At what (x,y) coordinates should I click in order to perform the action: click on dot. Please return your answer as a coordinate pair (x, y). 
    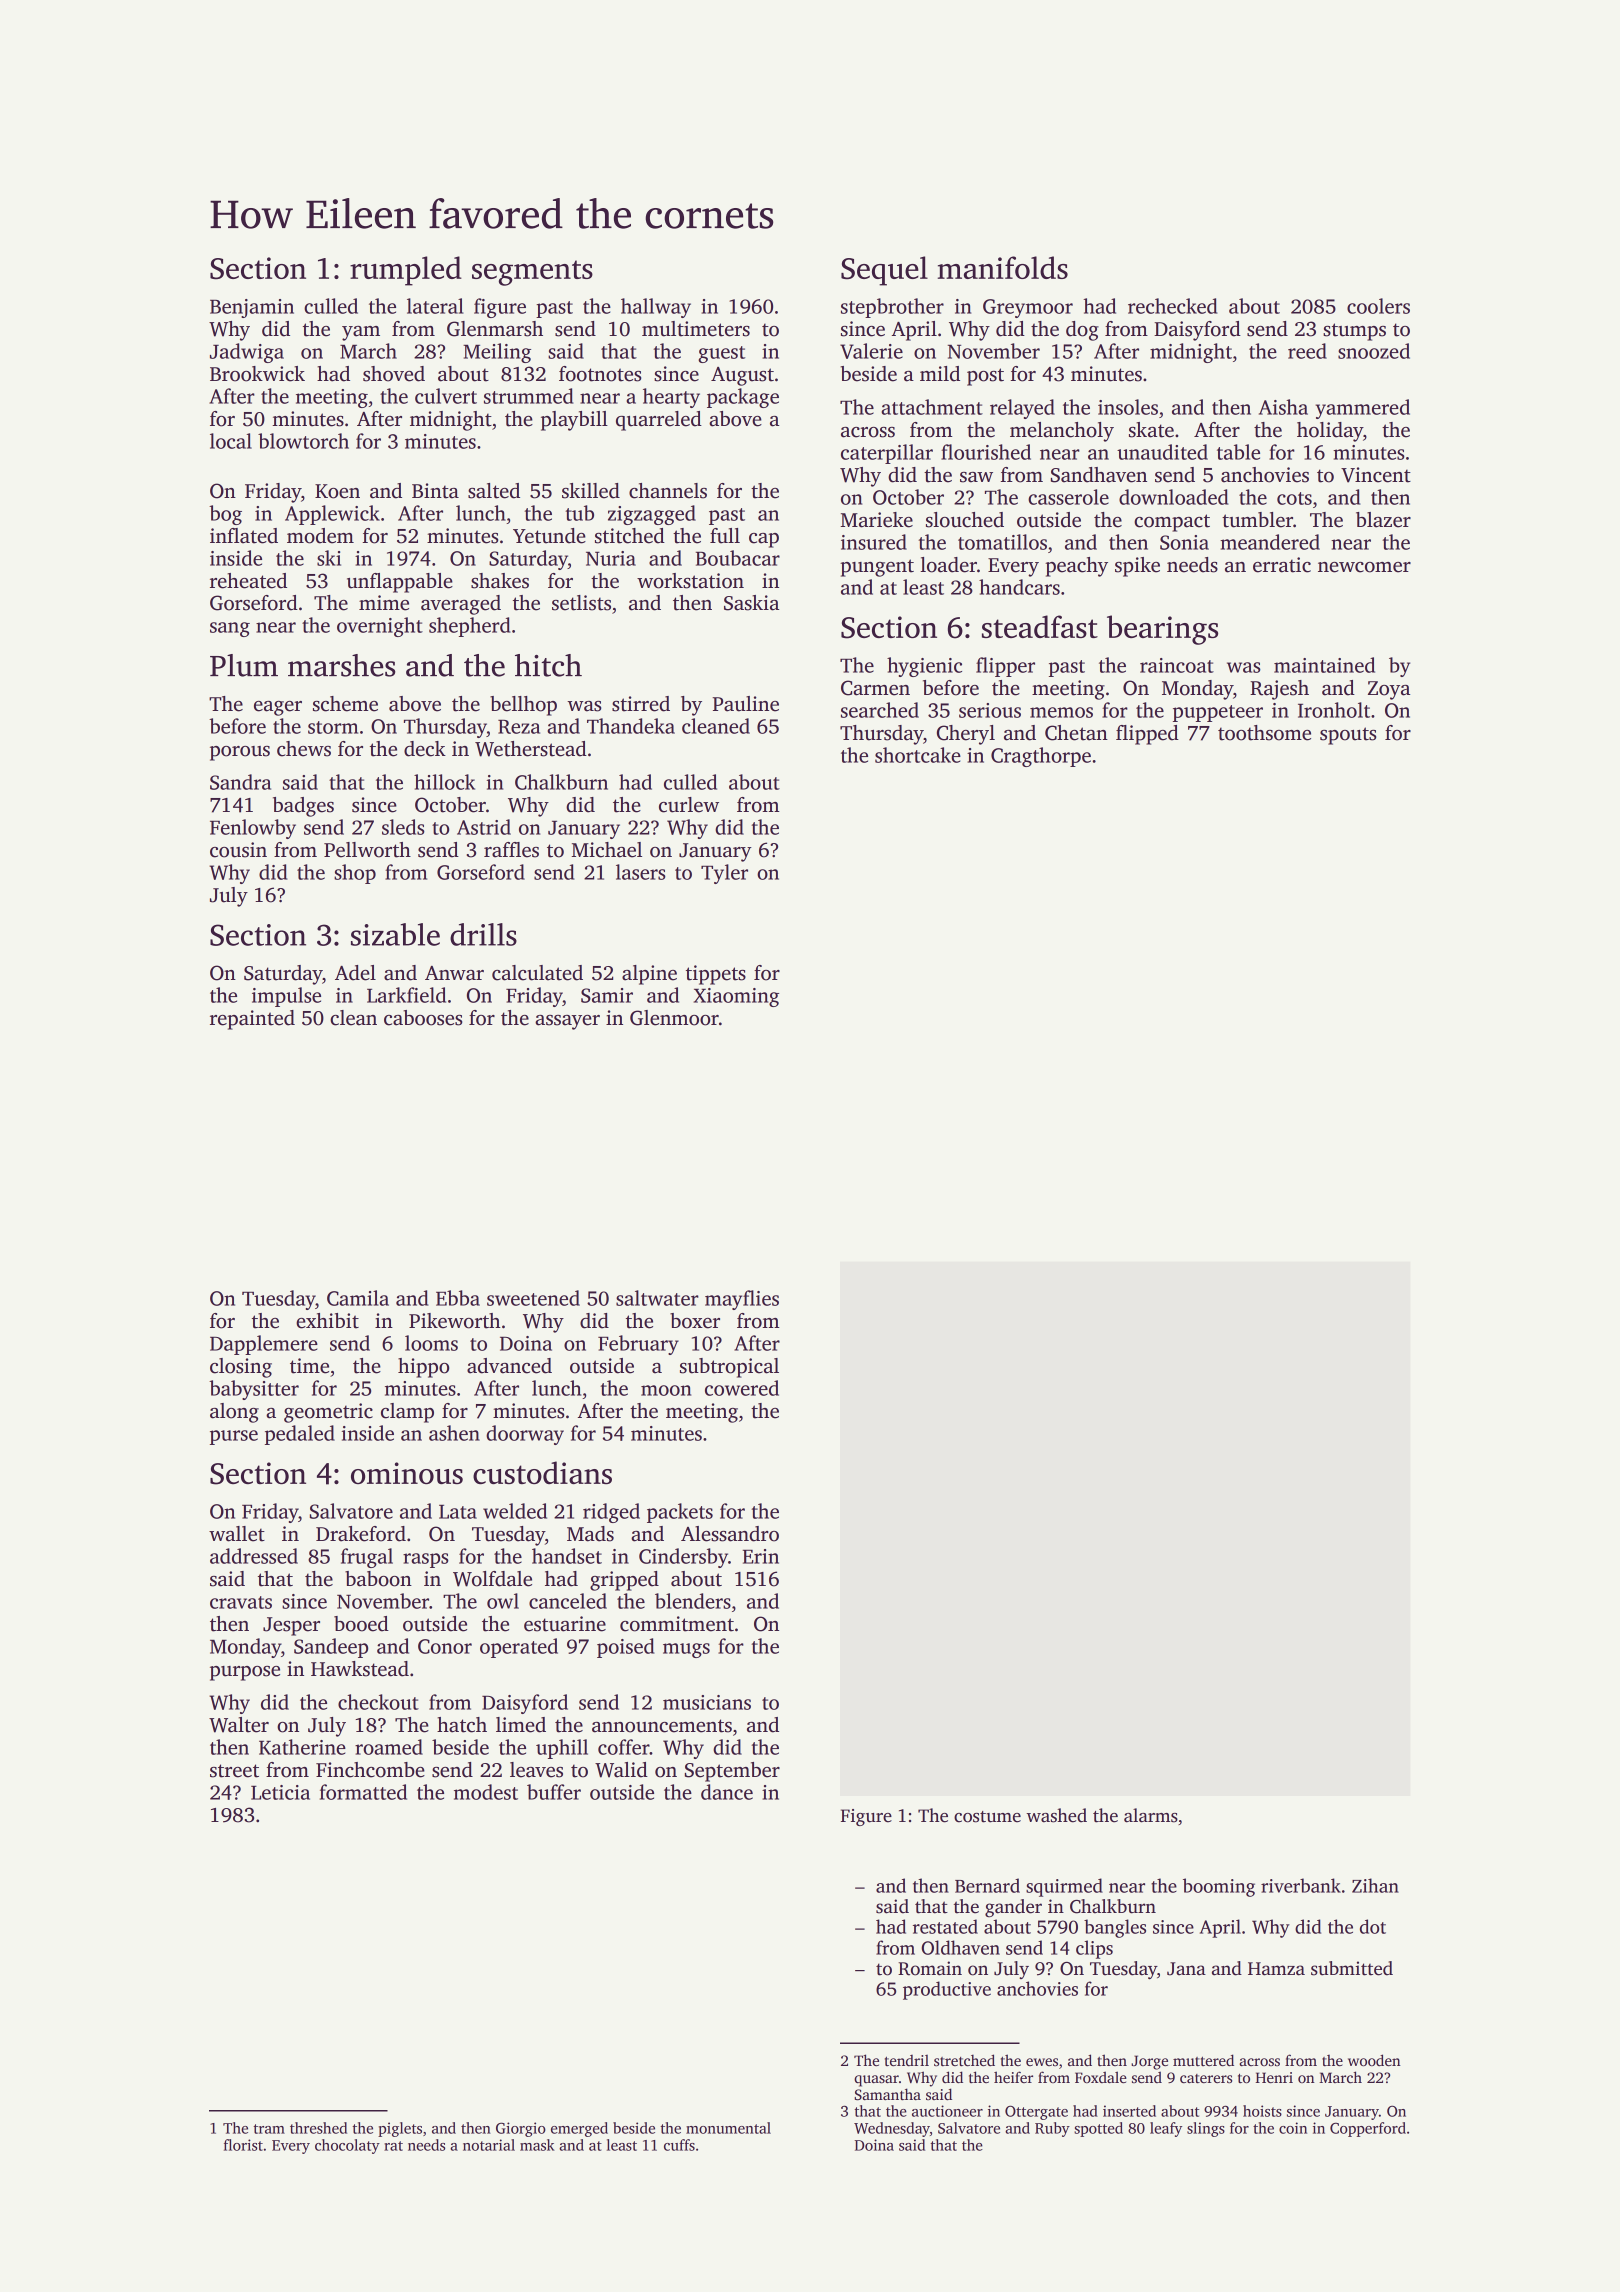
    Looking at the image, I should click on (1373, 1926).
